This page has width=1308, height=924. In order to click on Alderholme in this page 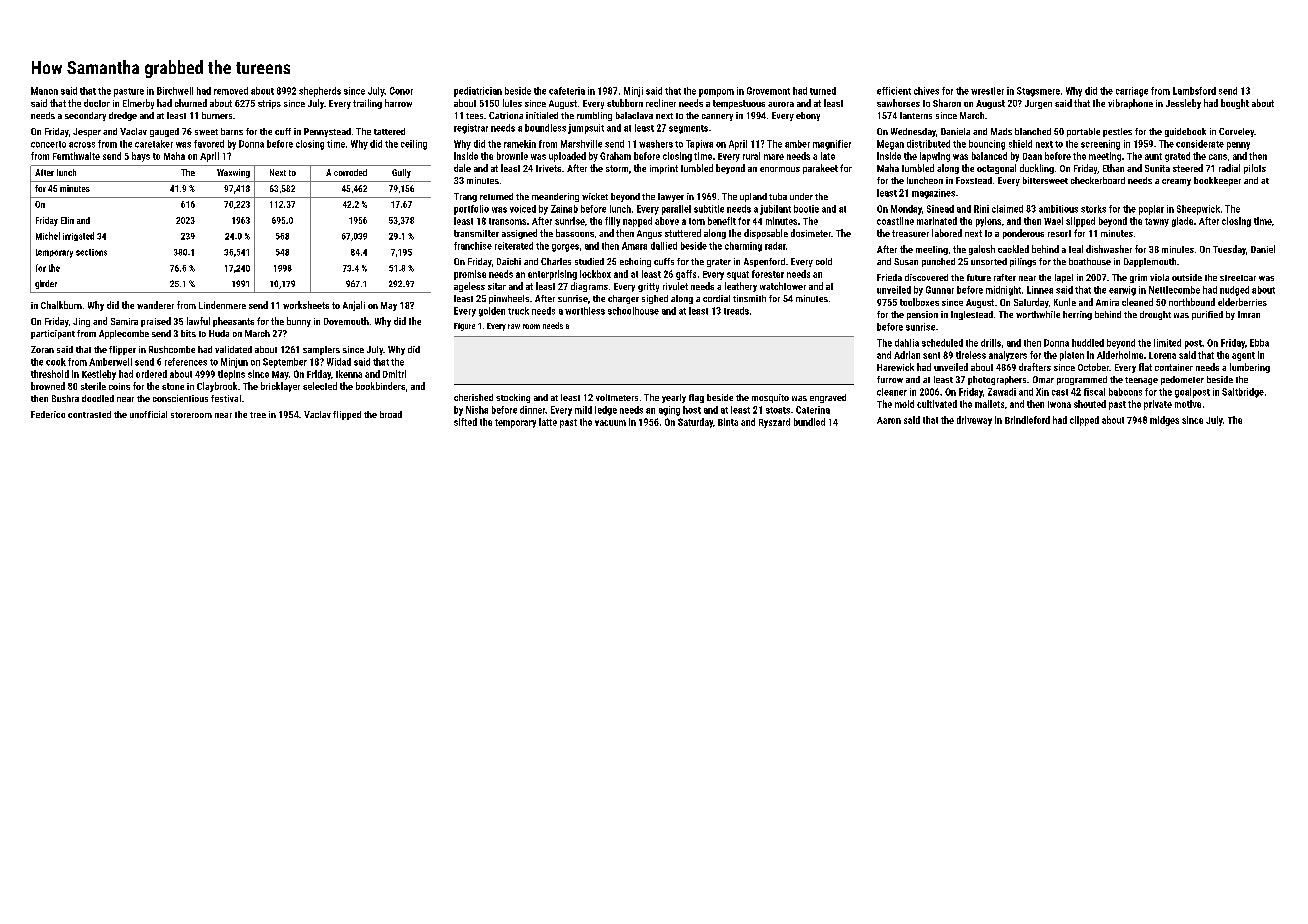, I will do `click(1120, 355)`.
